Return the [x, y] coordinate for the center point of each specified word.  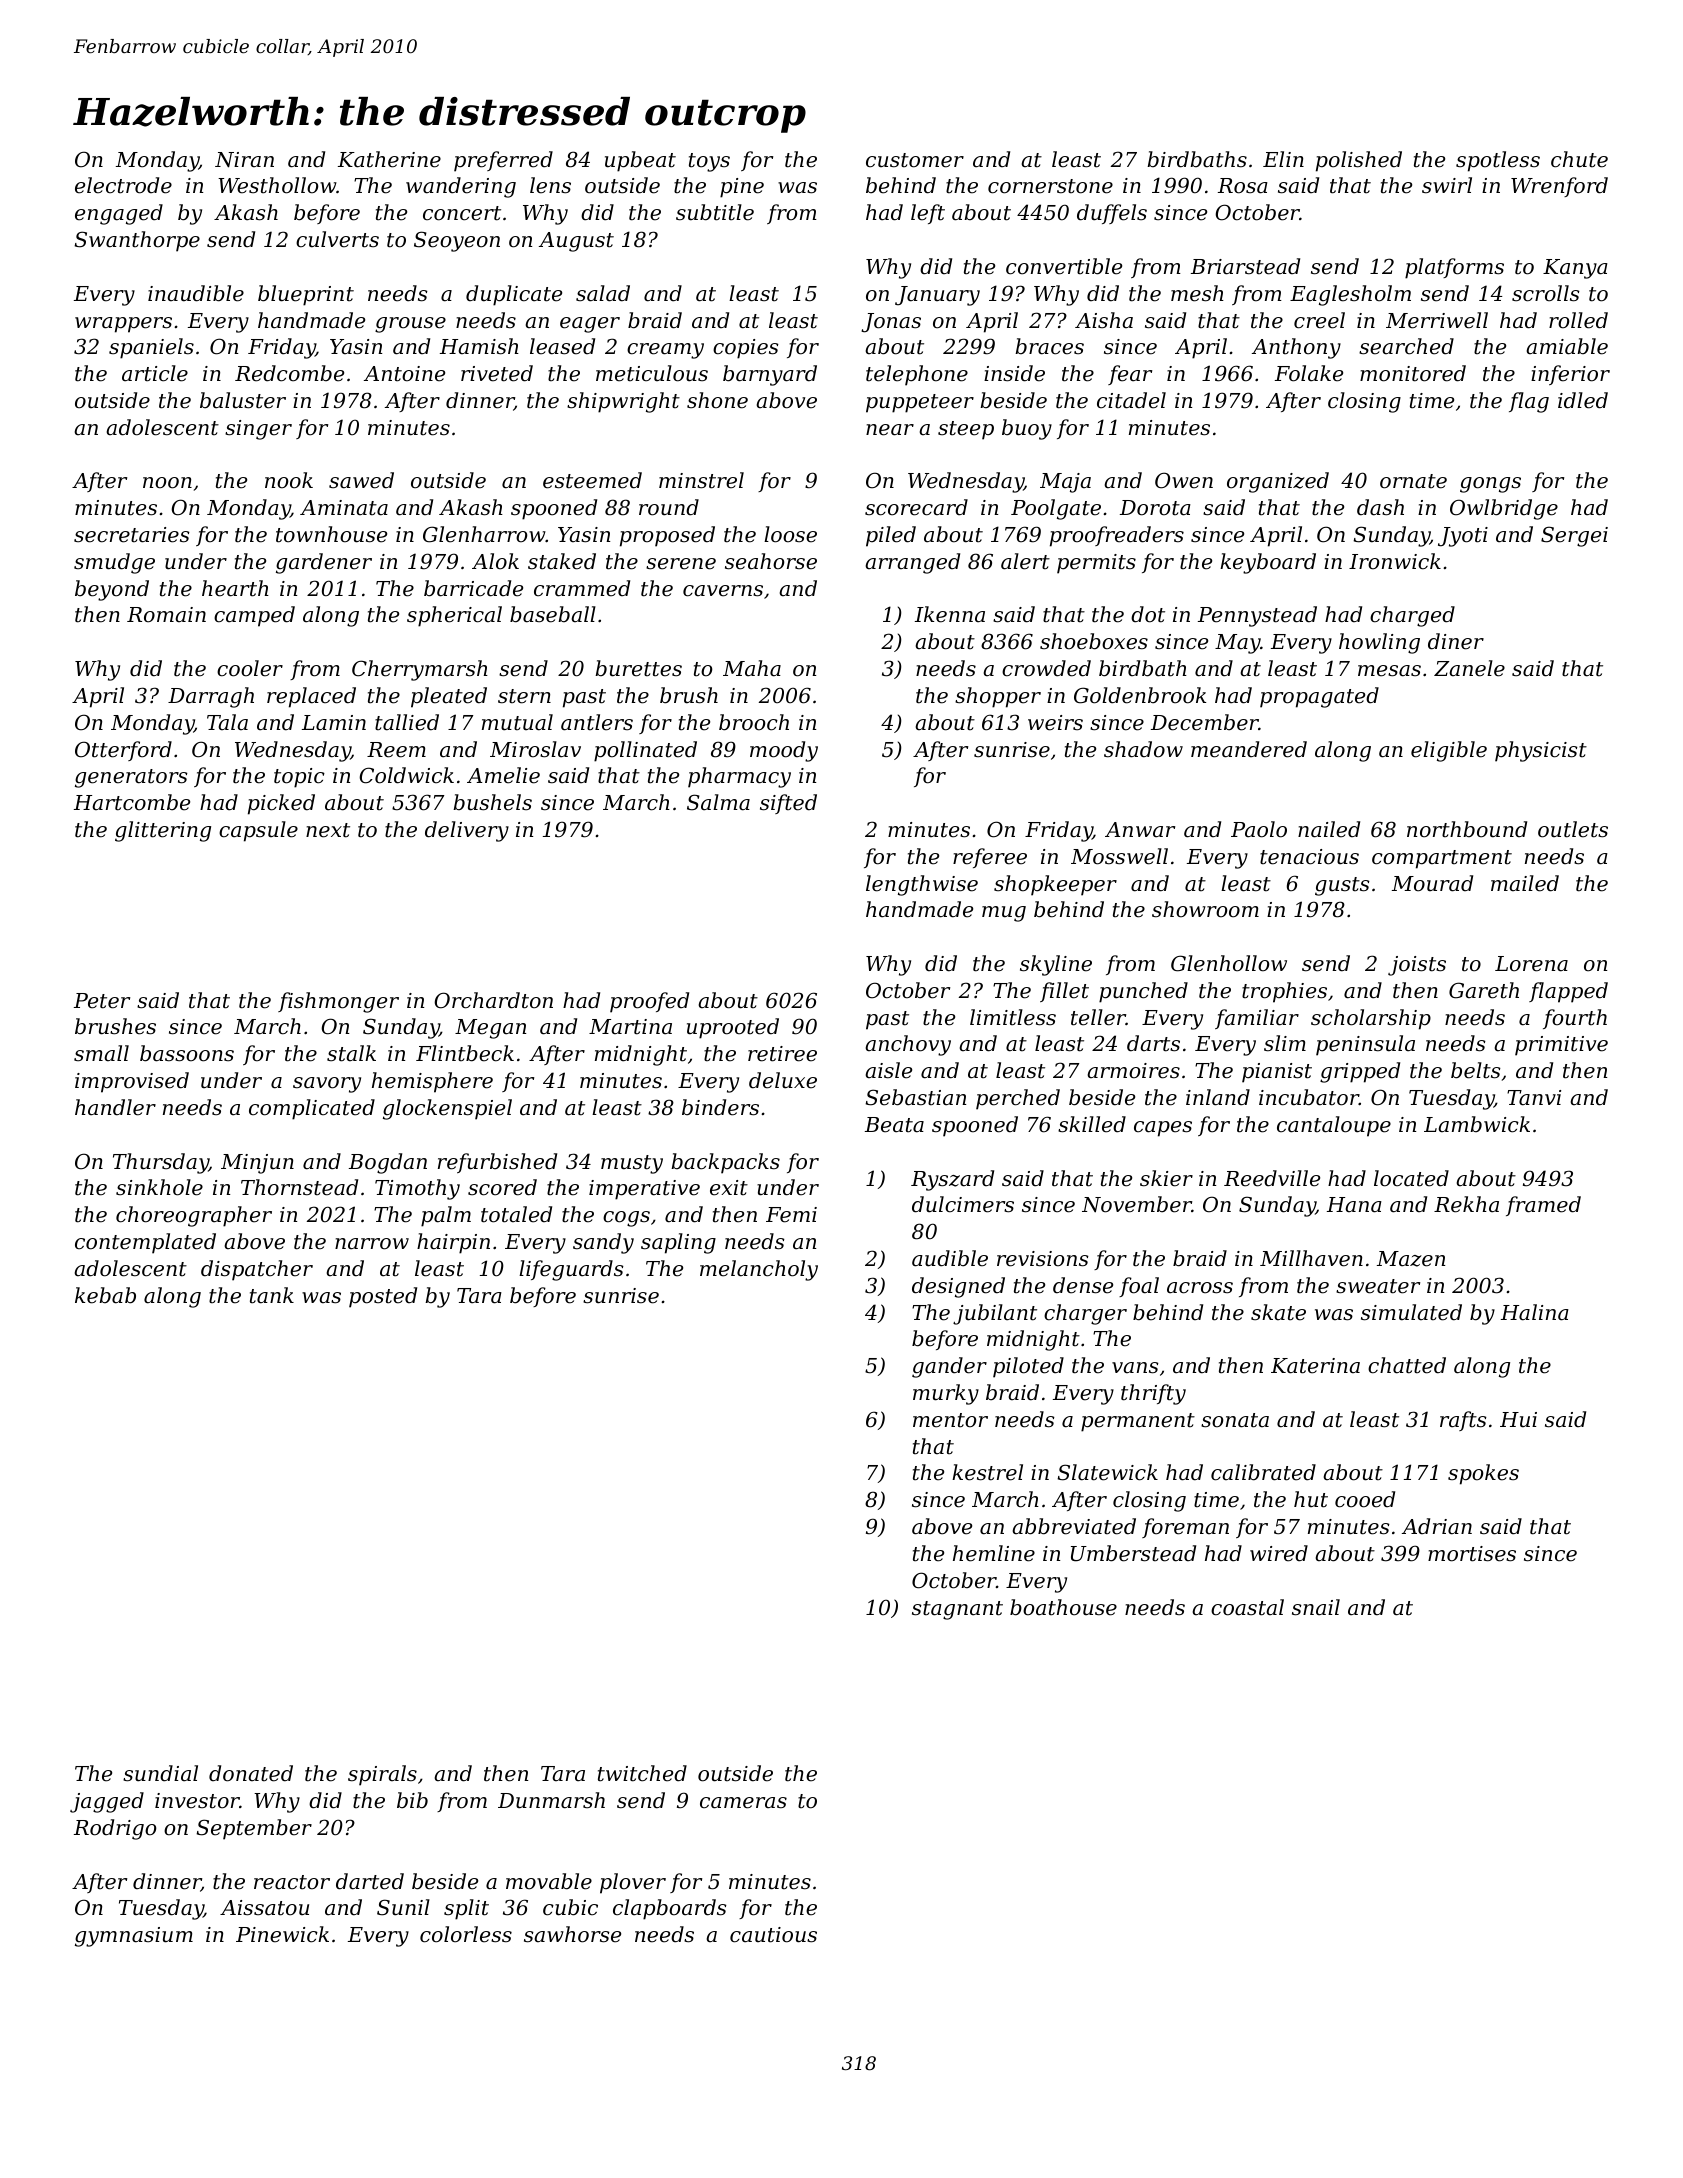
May [1238, 644]
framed [1543, 1206]
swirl [1447, 185]
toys [709, 162]
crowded [1046, 668]
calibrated [1263, 1472]
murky [946, 1394]
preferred [503, 161]
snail [1316, 1607]
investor [197, 1801]
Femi [791, 1215]
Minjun [257, 1164]
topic [299, 778]
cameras [743, 1803]
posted [383, 1297]
